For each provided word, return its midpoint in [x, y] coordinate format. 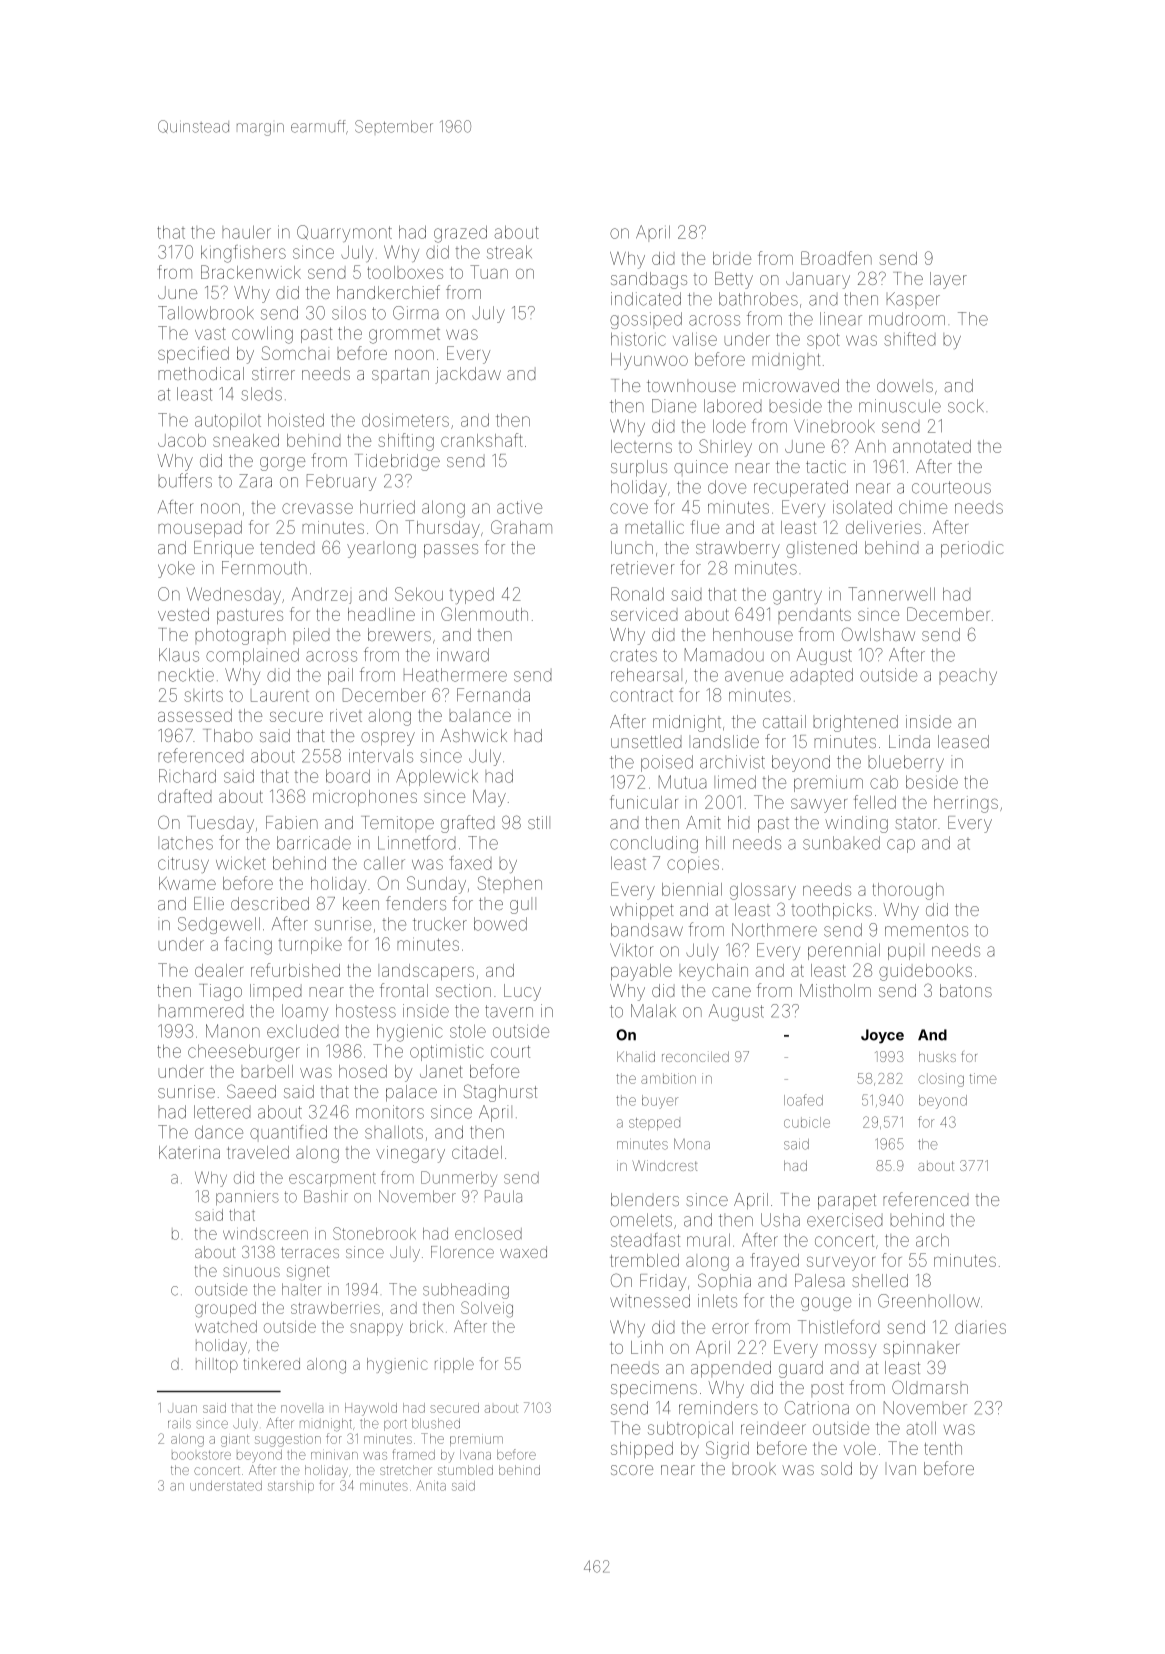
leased [963, 741]
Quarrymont [344, 233]
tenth [943, 1448]
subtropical [690, 1429]
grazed [460, 234]
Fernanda [493, 695]
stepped [654, 1124]
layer [948, 280]
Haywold [371, 1409]
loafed [803, 1100]
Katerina [189, 1152]
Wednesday [234, 595]
